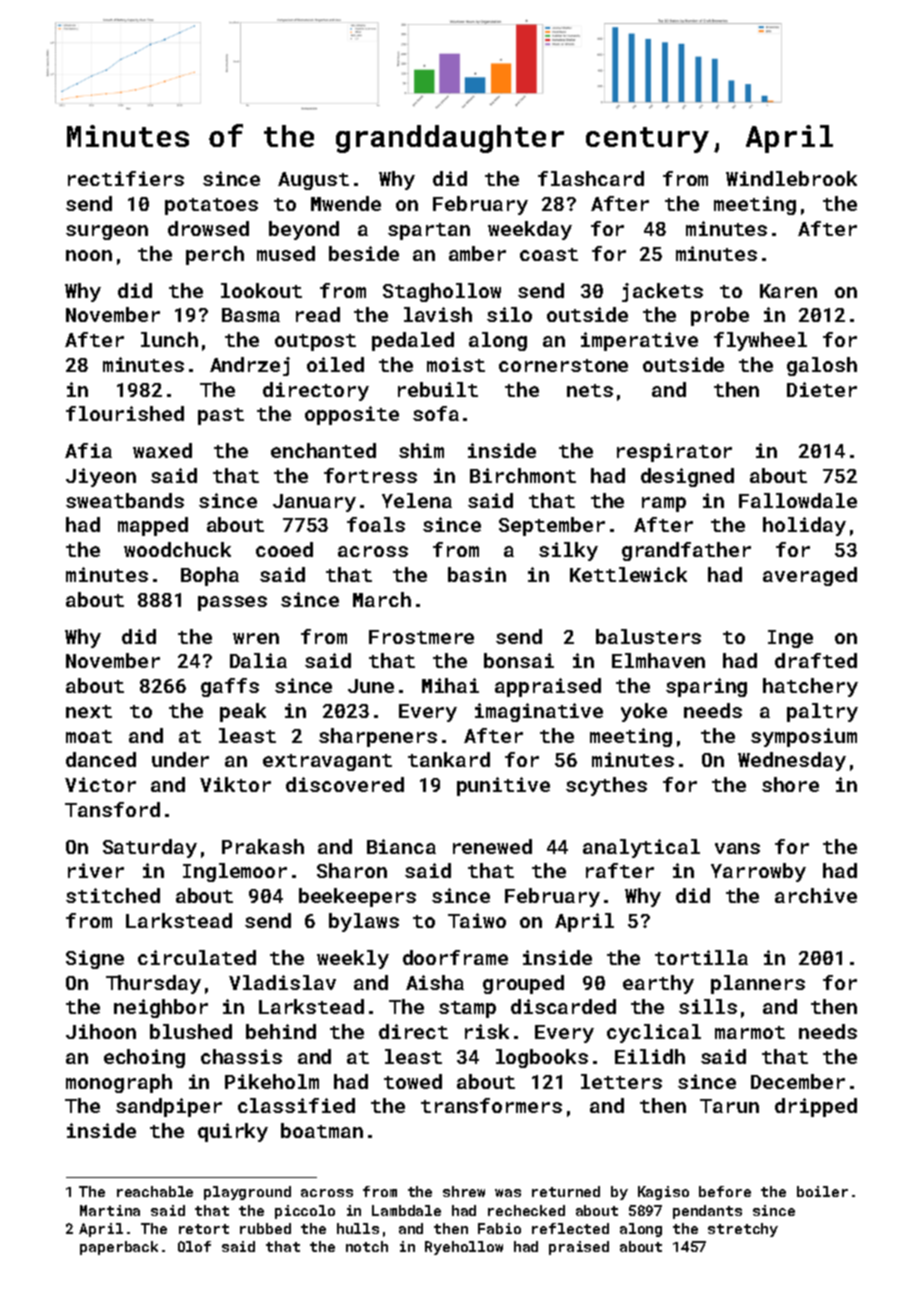  I want to click on planners, so click(758, 984).
